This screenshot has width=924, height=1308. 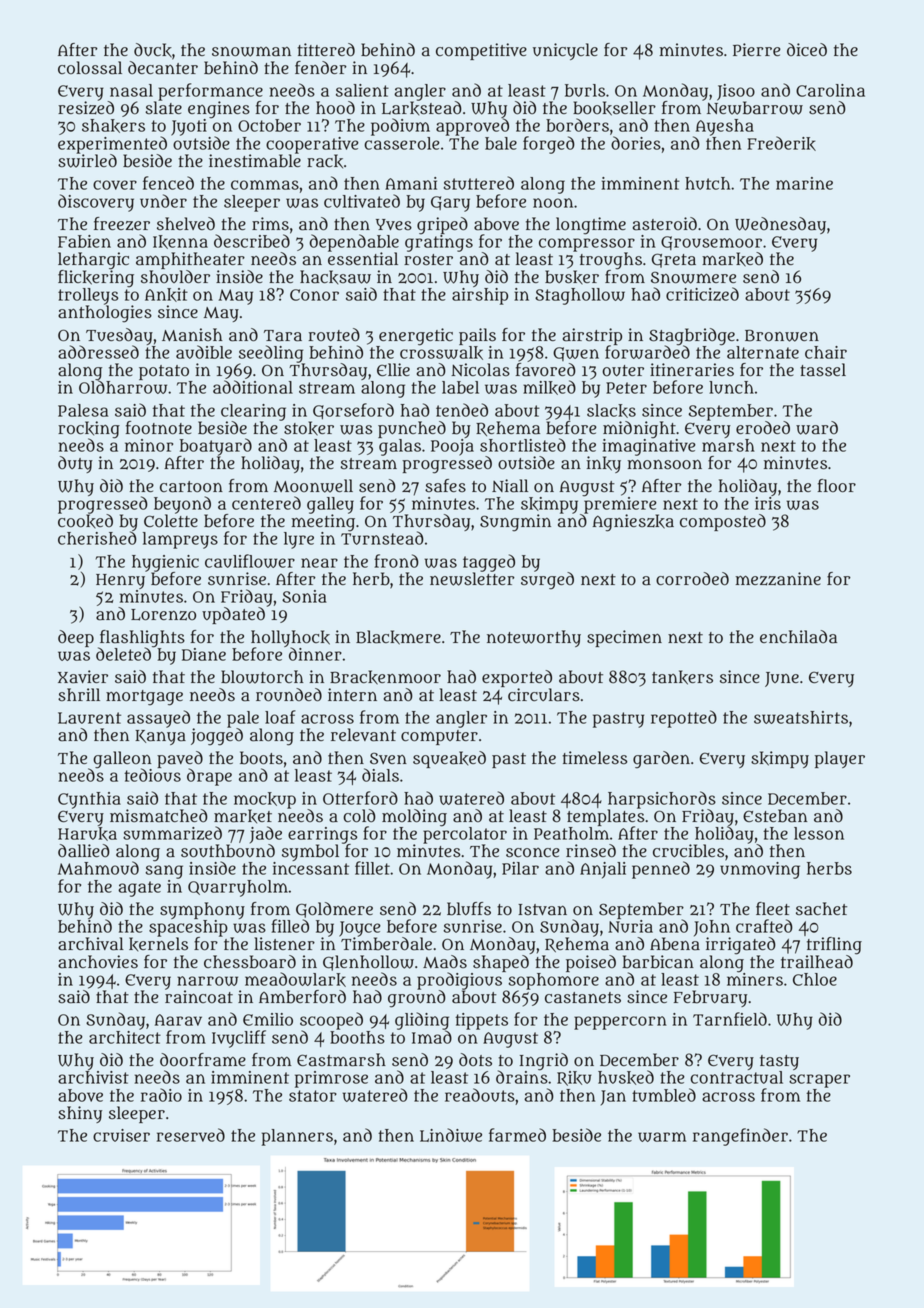 I want to click on sconce, so click(x=533, y=853).
